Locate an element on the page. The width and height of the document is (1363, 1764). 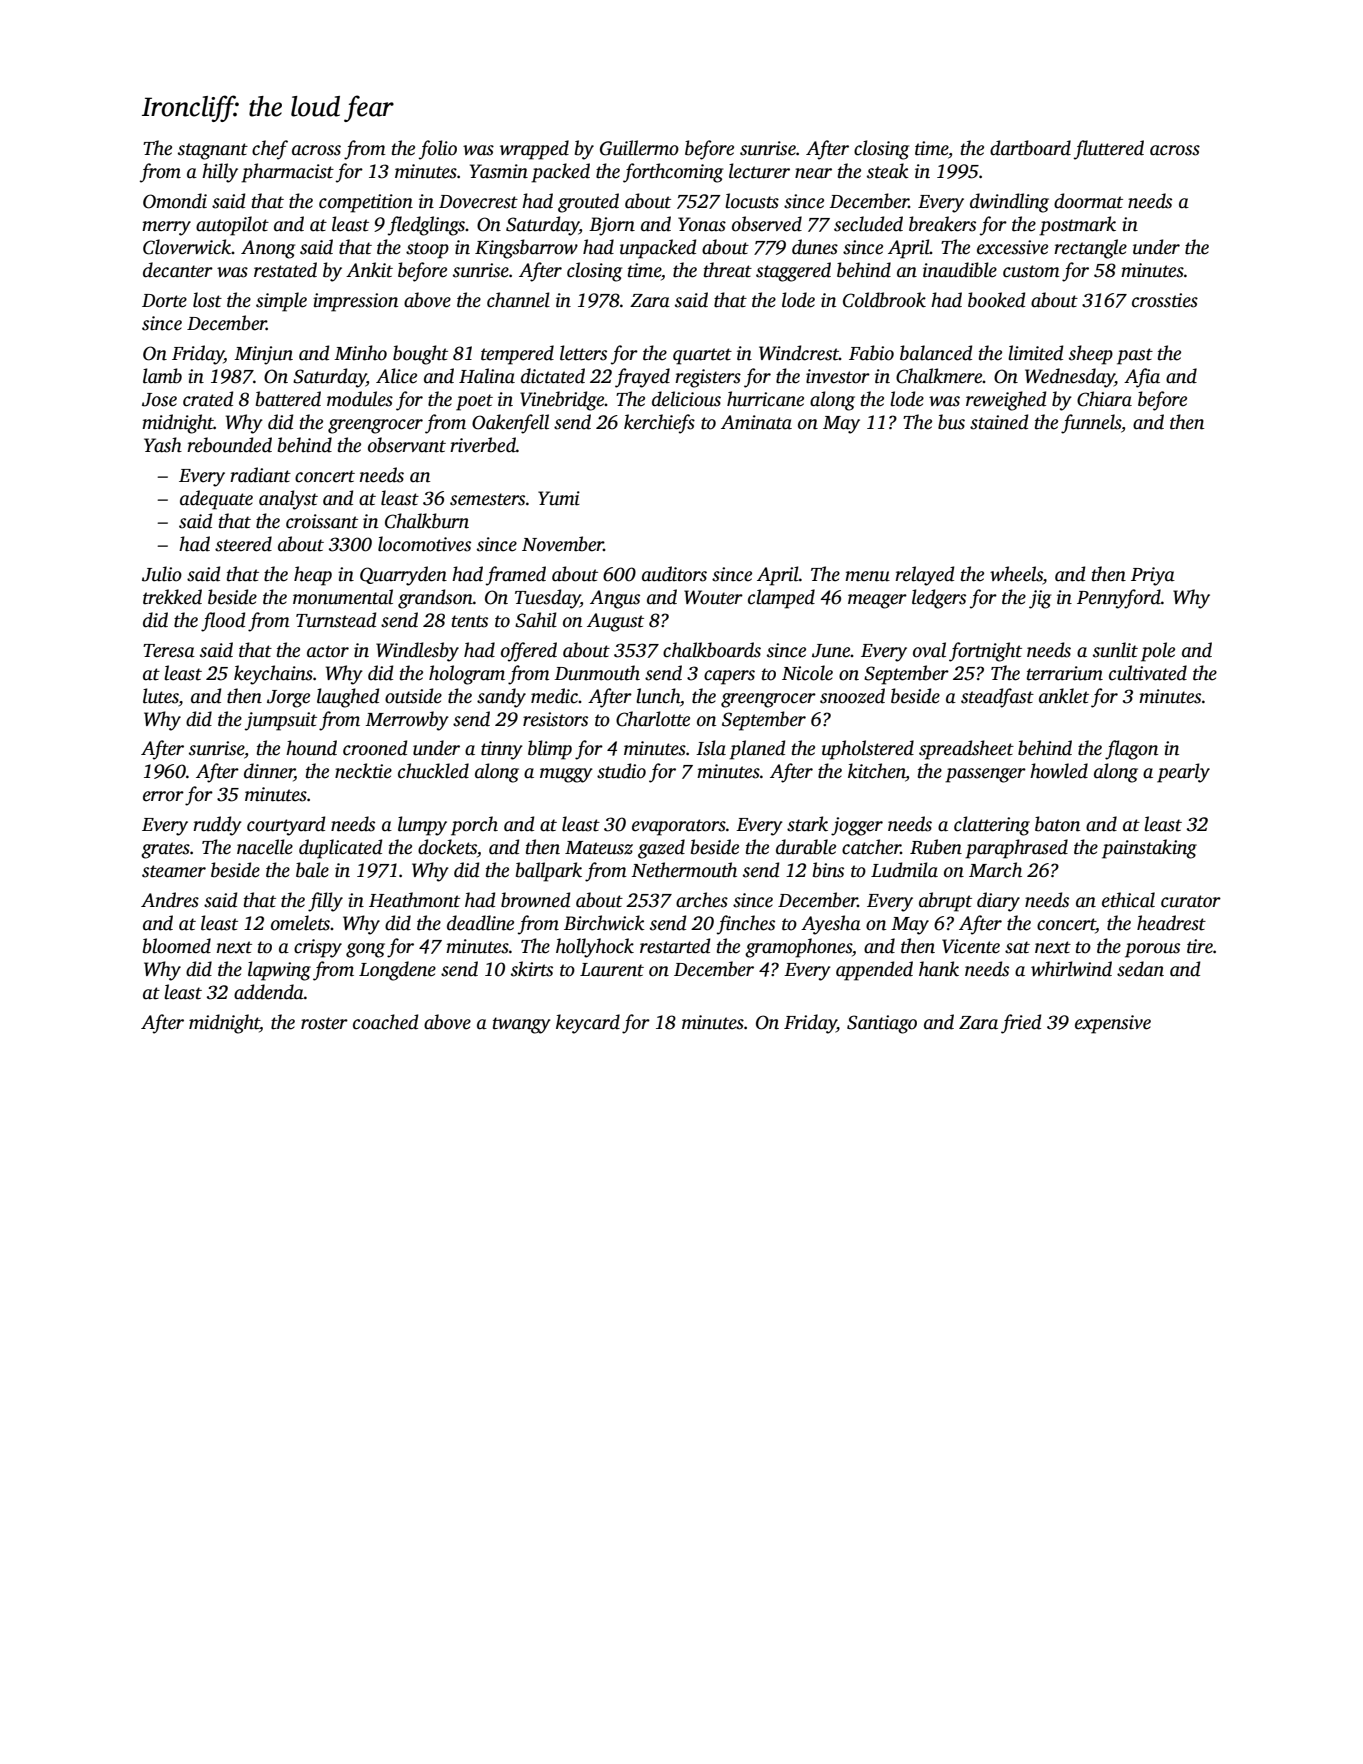
dartboard is located at coordinates (1030, 148).
